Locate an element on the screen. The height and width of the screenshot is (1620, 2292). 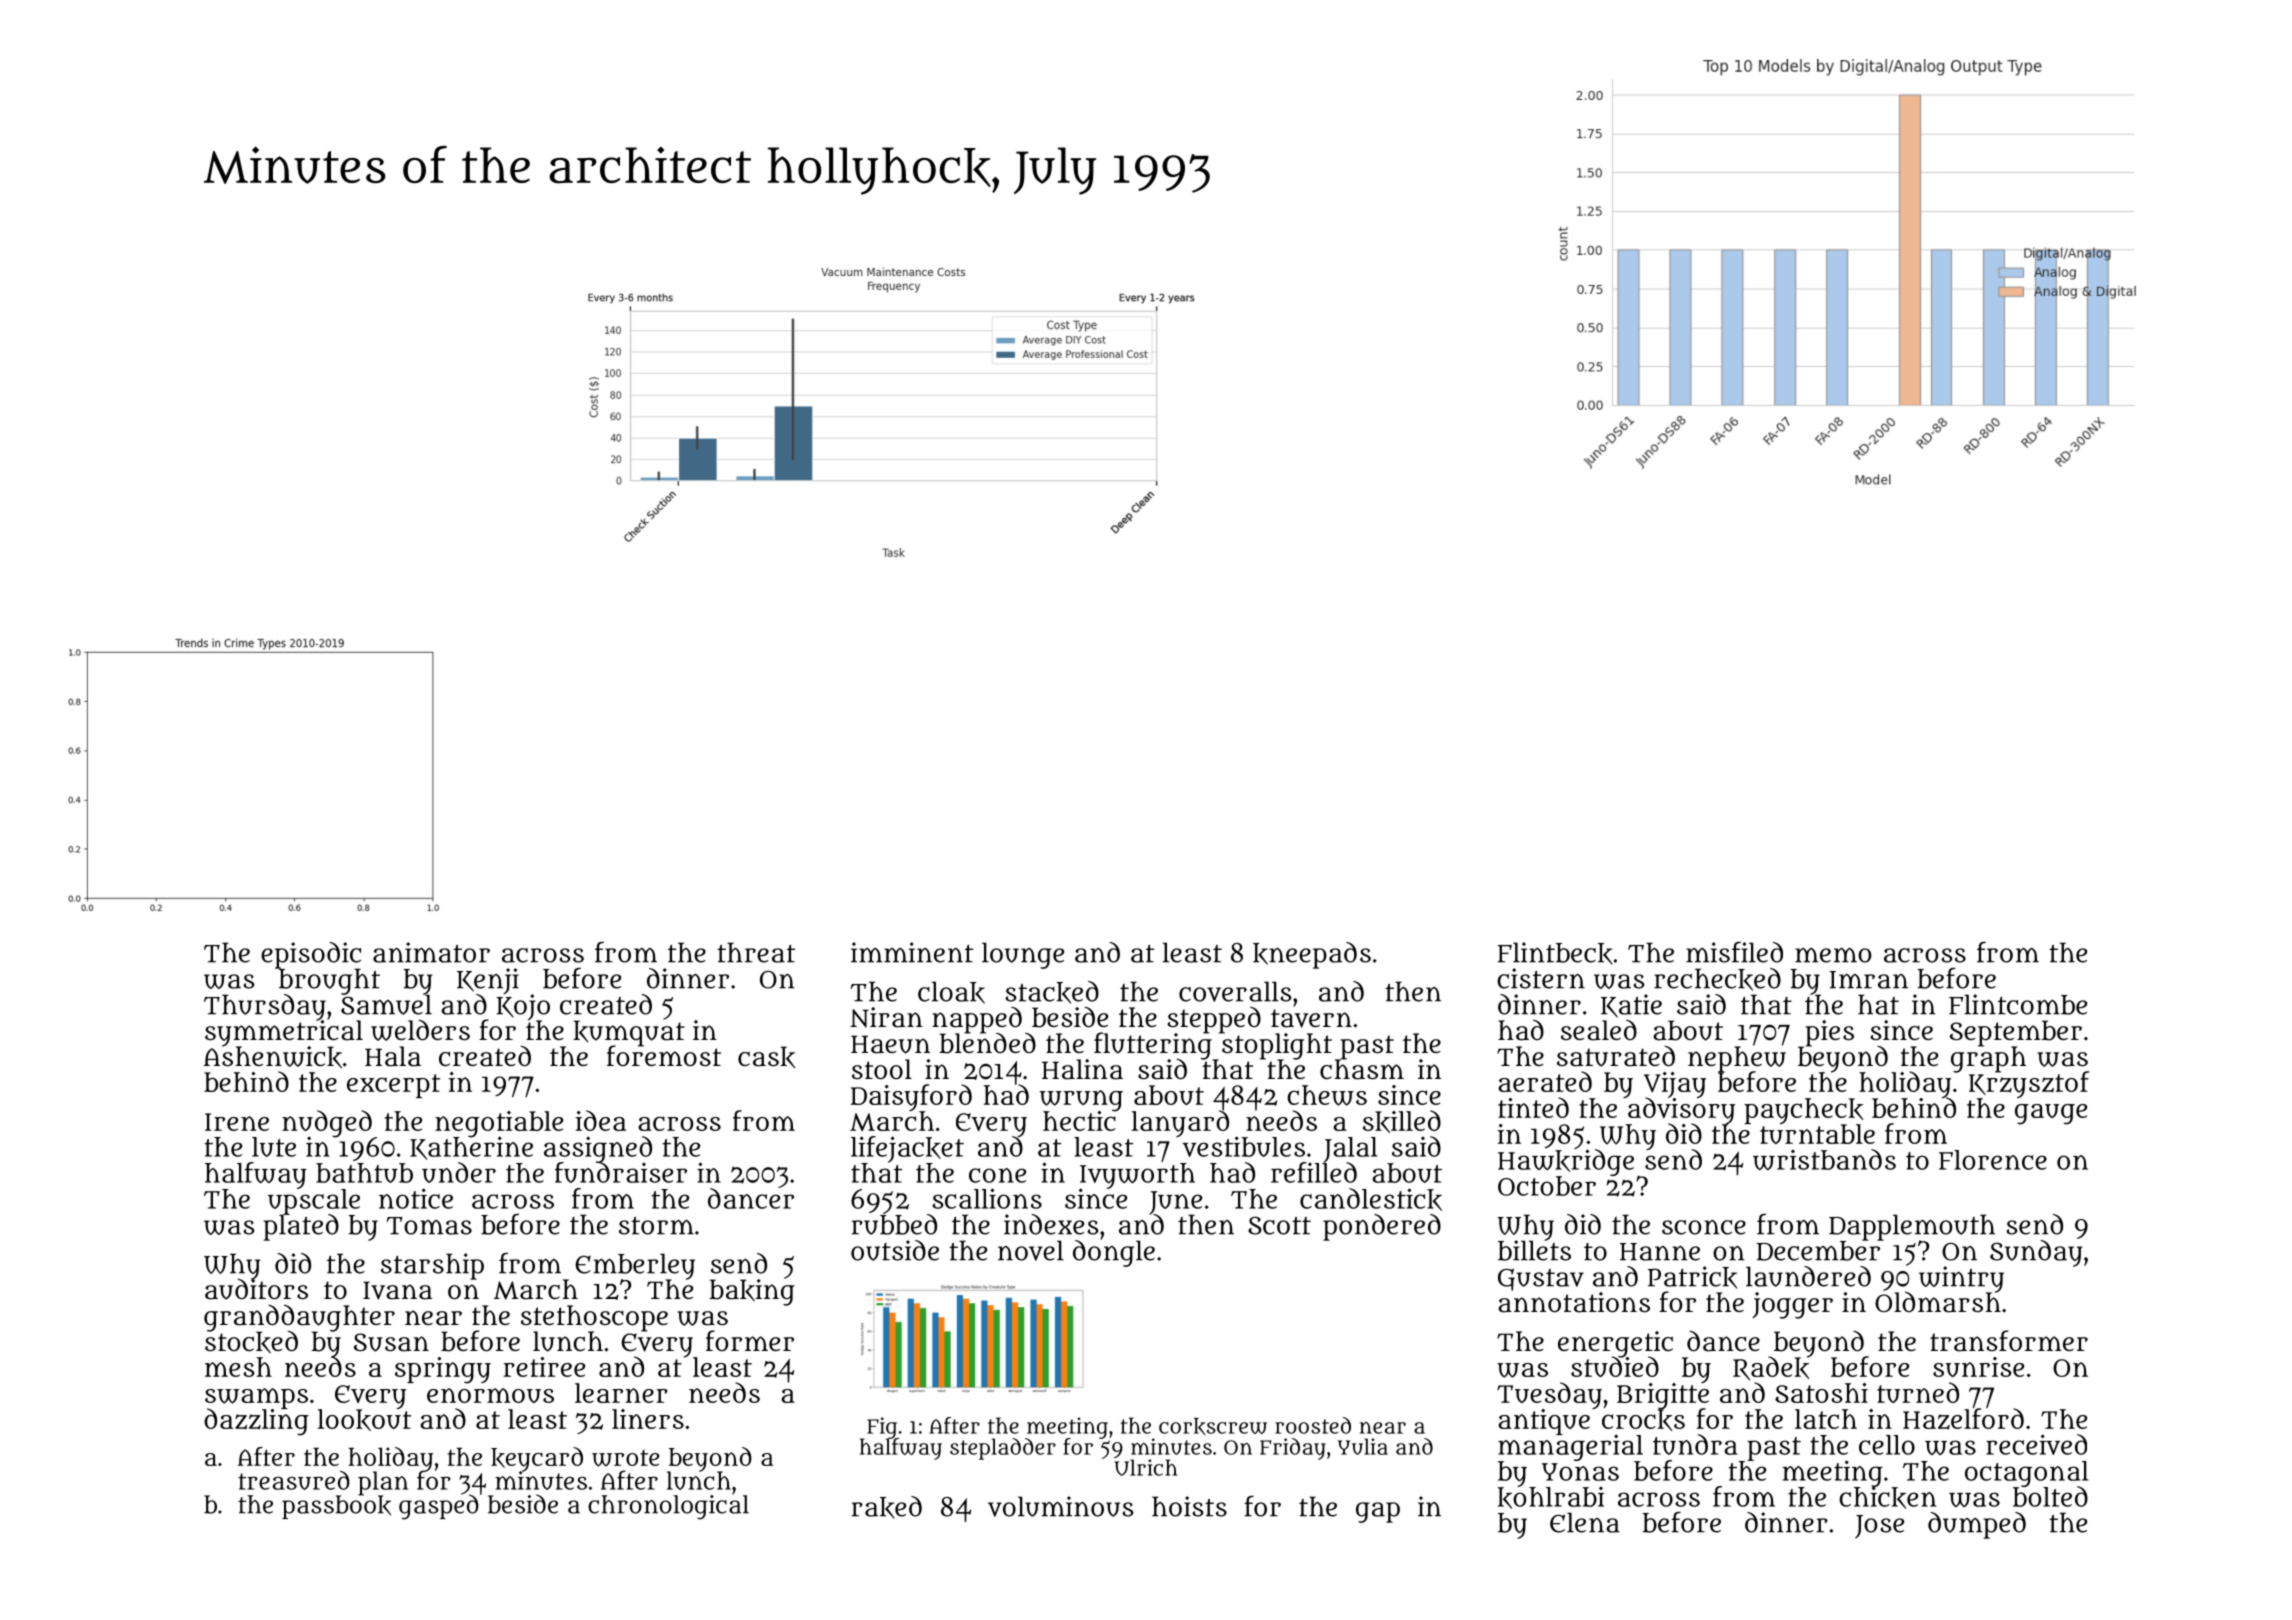
baking is located at coordinates (752, 1292).
